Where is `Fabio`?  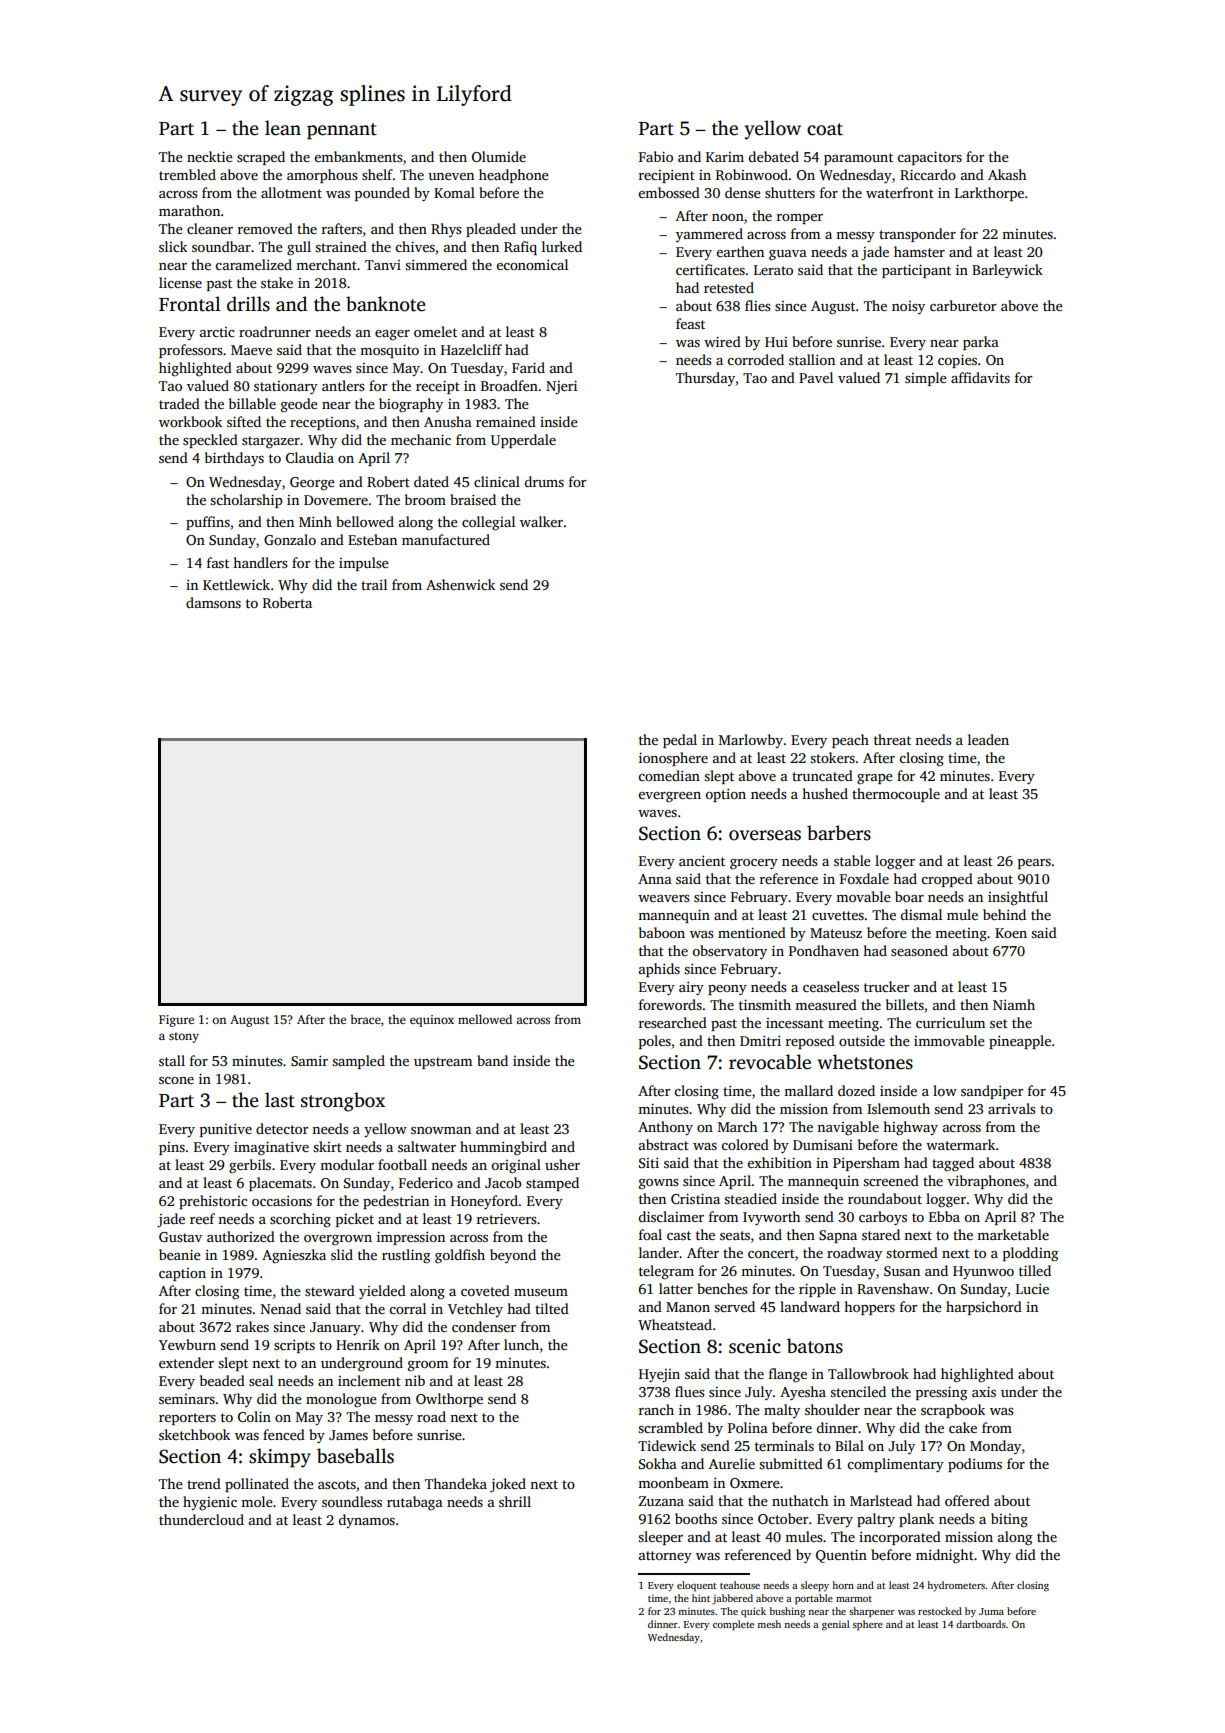 Fabio is located at coordinates (656, 156).
